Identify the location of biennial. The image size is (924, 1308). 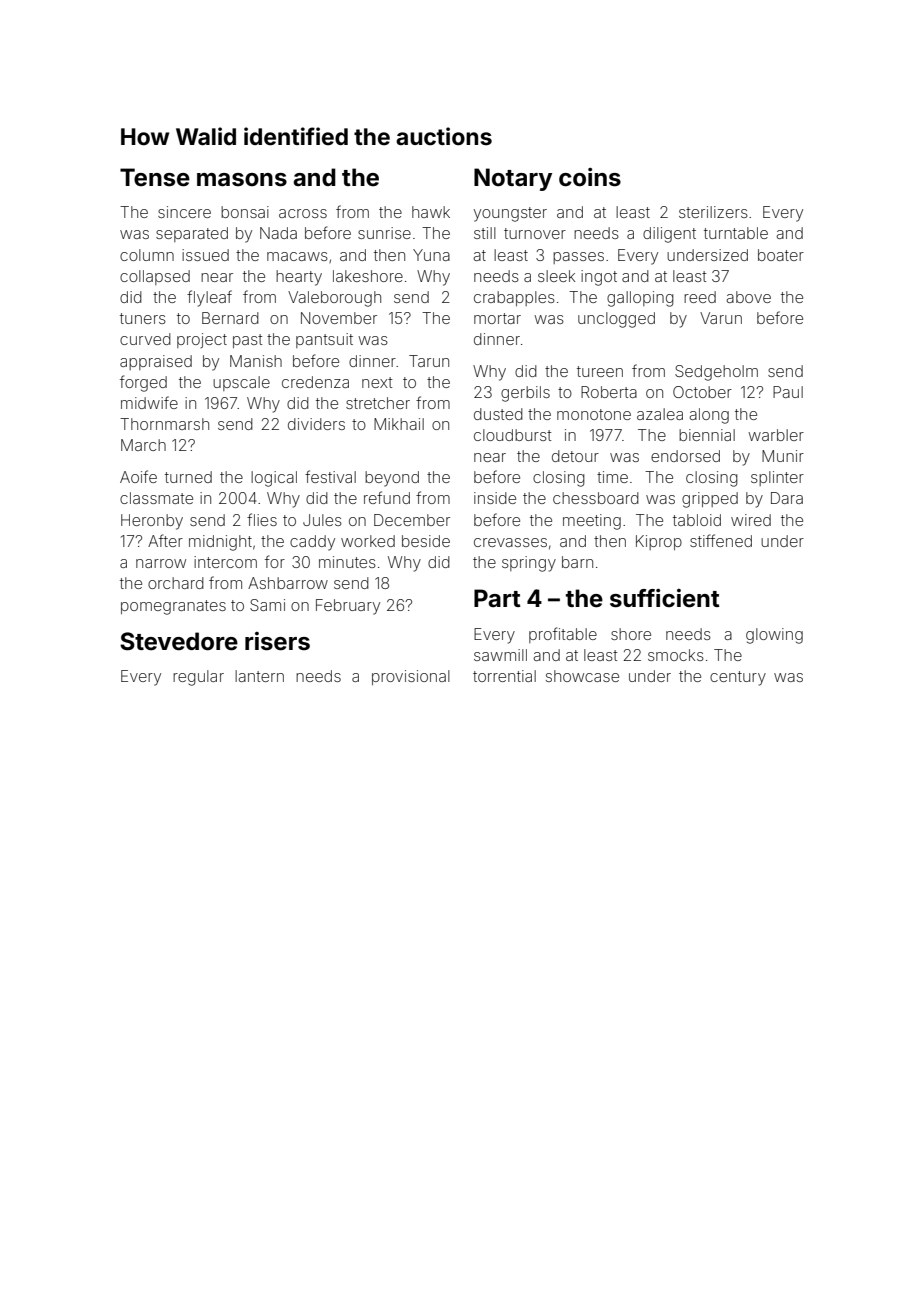
(707, 435).
